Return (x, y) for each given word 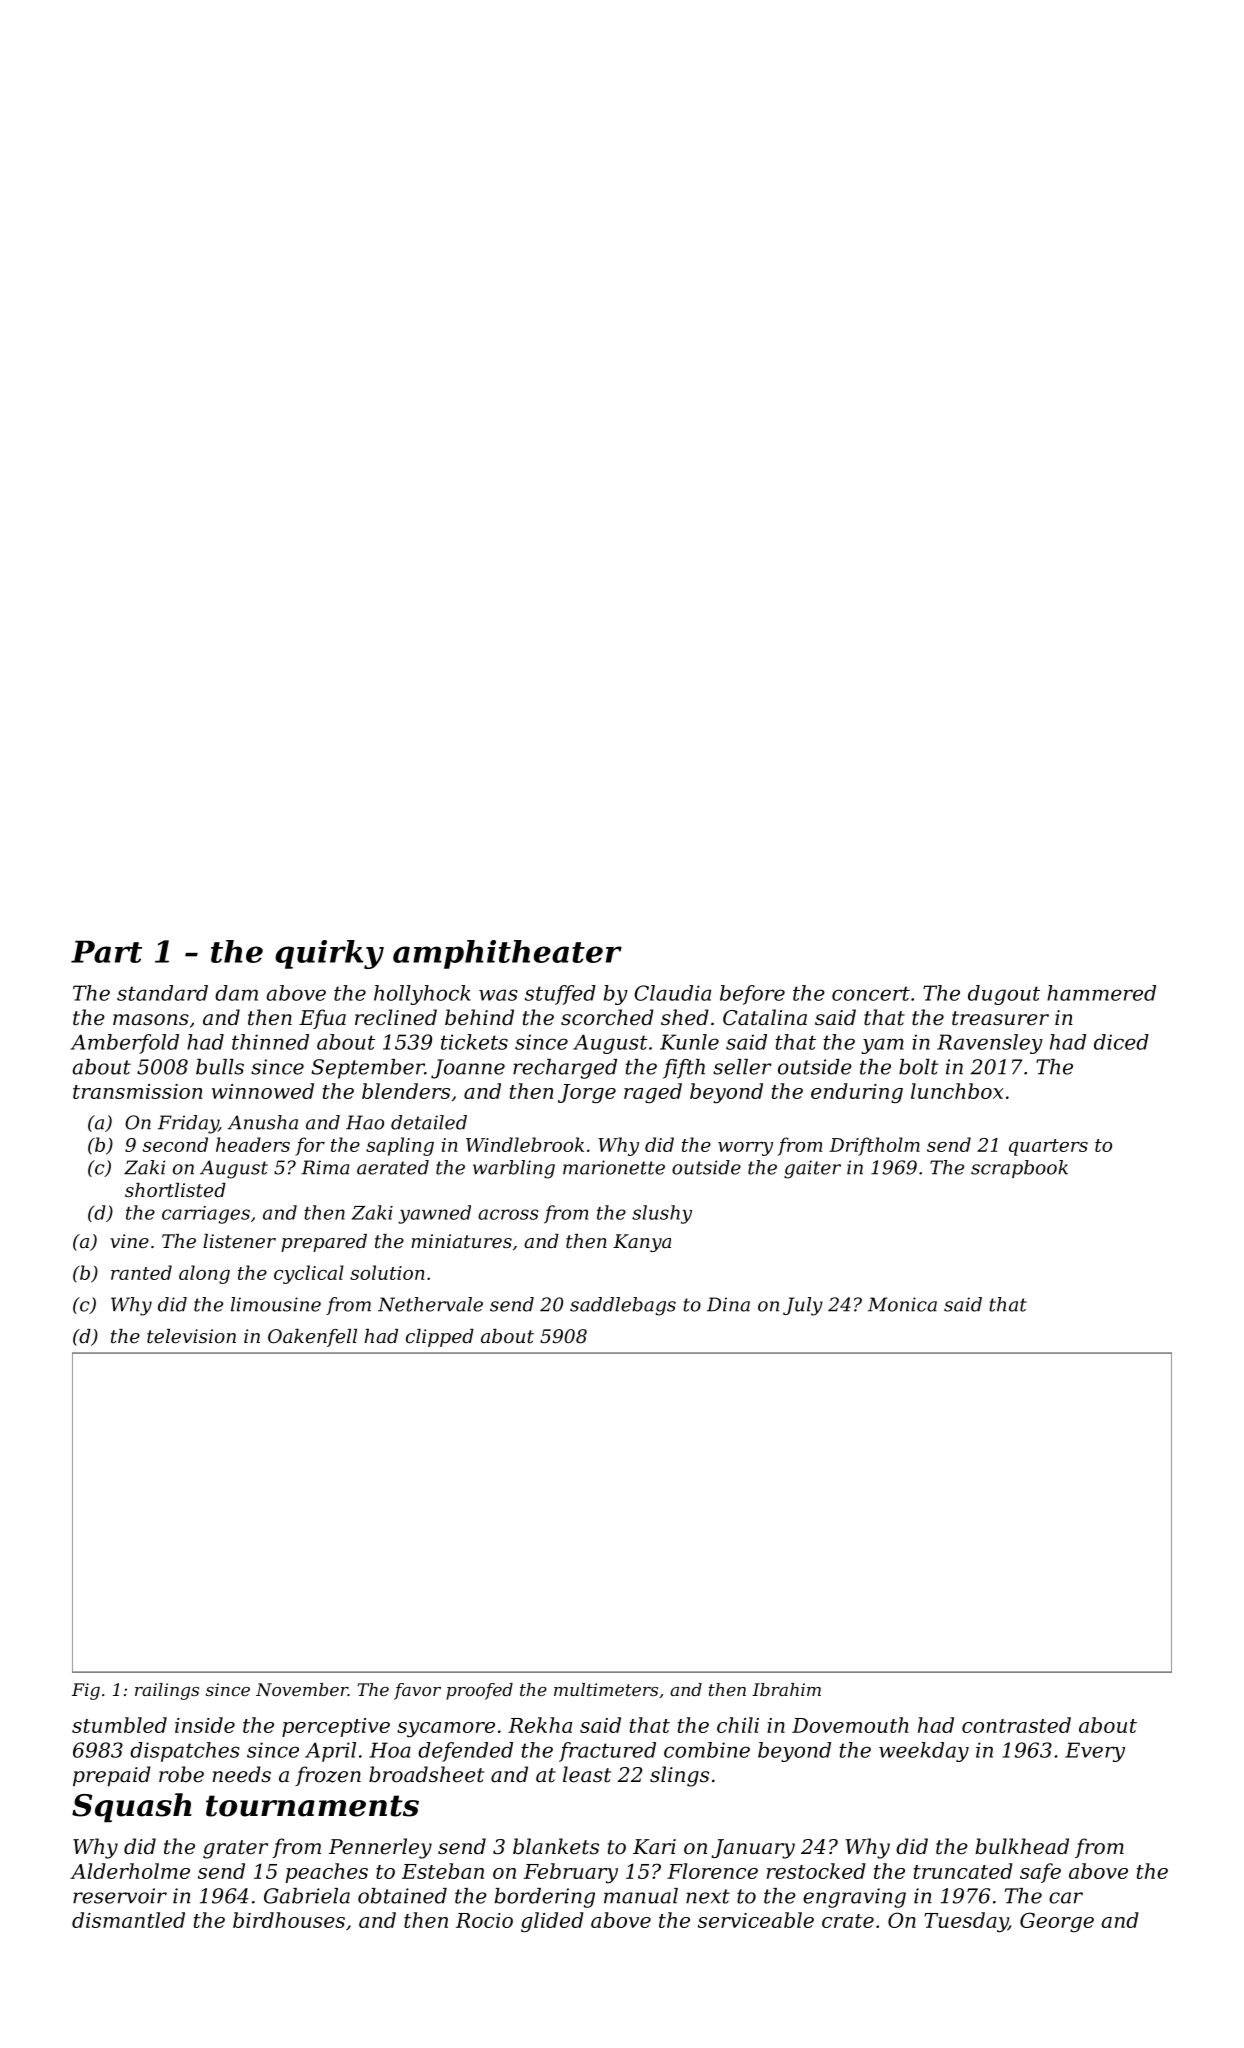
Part (106, 951)
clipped (440, 1338)
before (752, 995)
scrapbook (1019, 1169)
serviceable (756, 1920)
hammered (1101, 993)
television (191, 1336)
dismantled (128, 1920)
